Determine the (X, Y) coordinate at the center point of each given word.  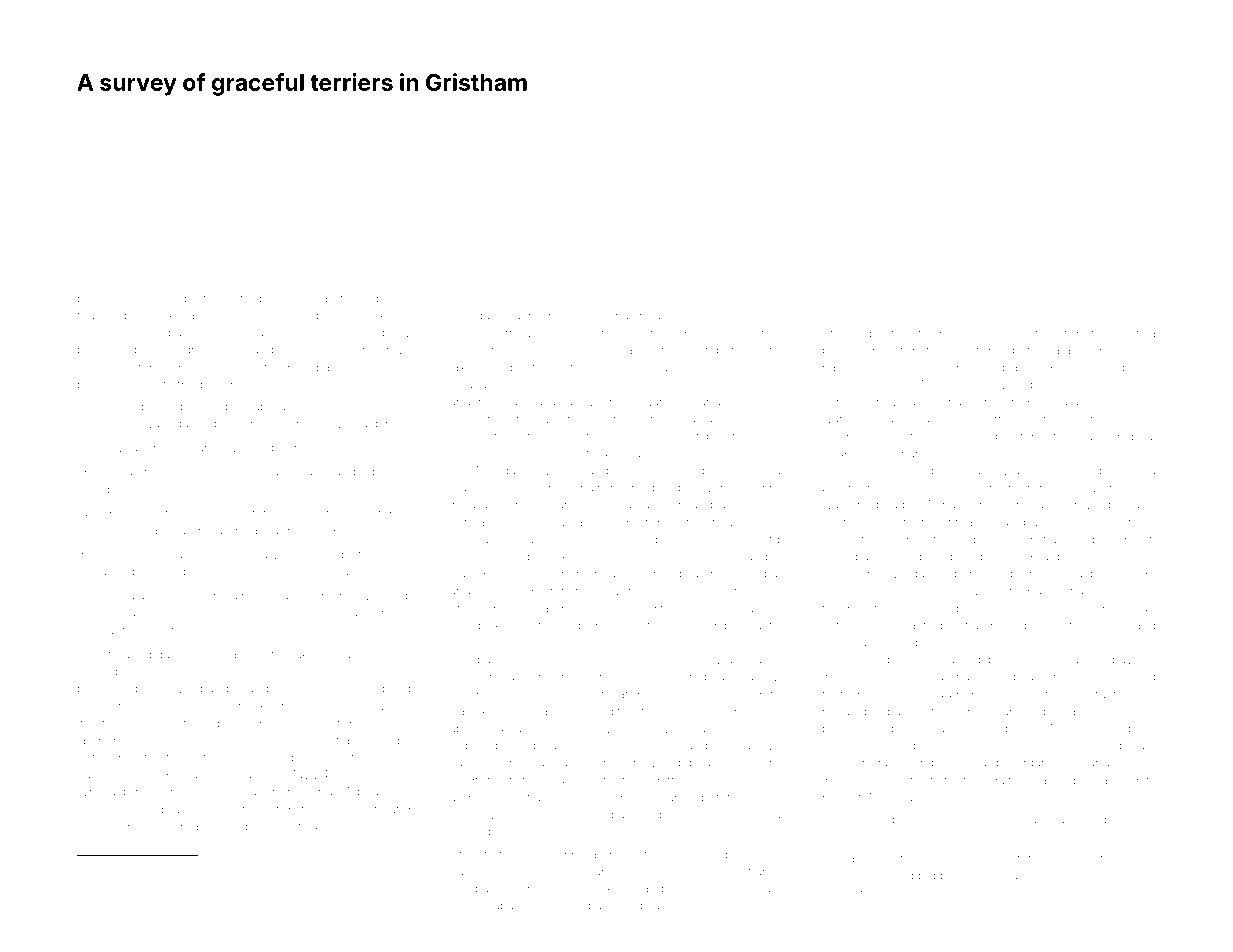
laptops (866, 859)
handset (277, 740)
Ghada (468, 384)
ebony (591, 747)
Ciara (1056, 350)
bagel (184, 334)
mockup (585, 872)
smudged (756, 609)
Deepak (1063, 403)
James (322, 868)
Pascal (840, 659)
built (722, 419)
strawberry (278, 556)
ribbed (896, 763)
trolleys (311, 449)
